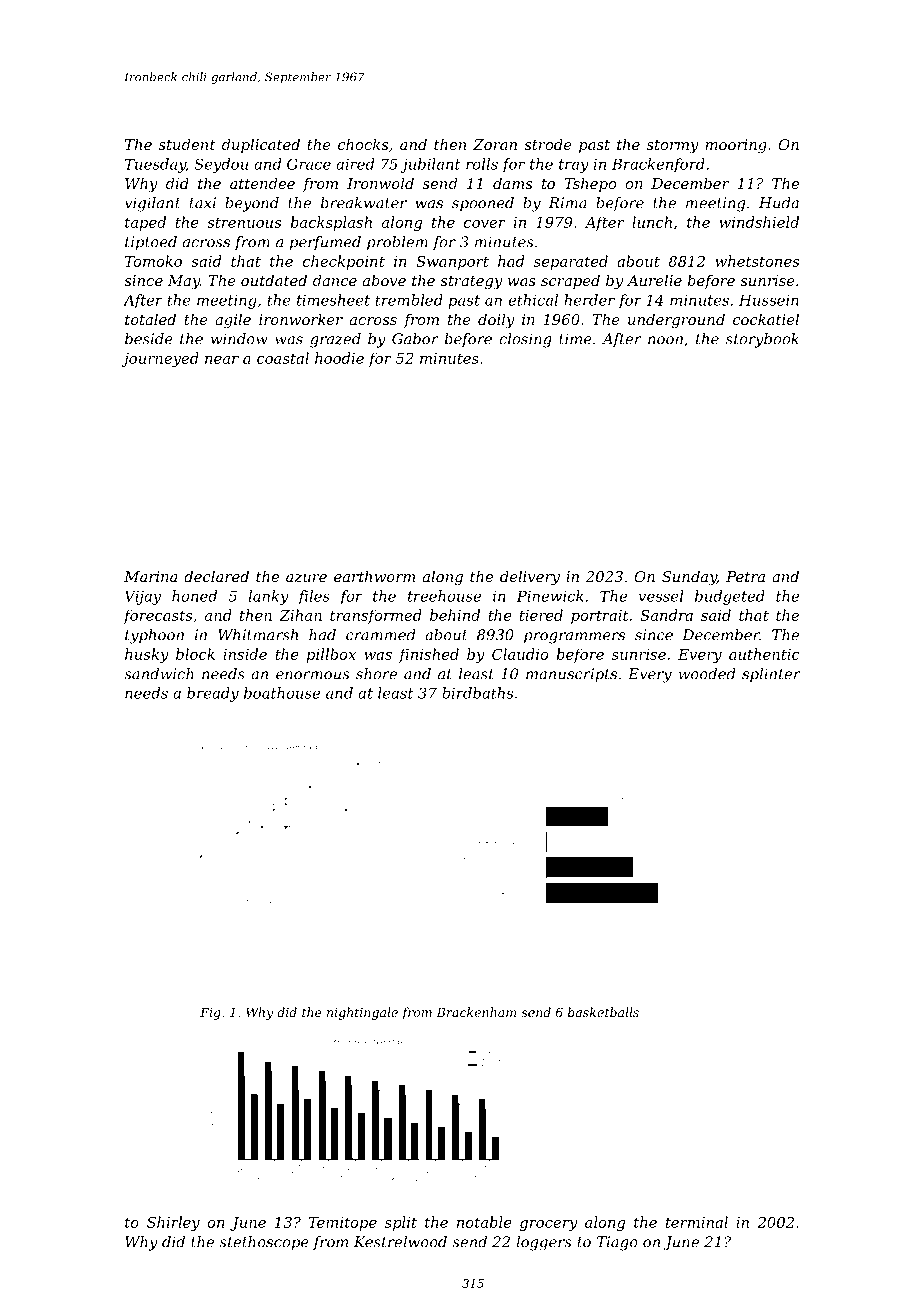 This screenshot has height=1314, width=924. I want to click on shore, so click(376, 674).
